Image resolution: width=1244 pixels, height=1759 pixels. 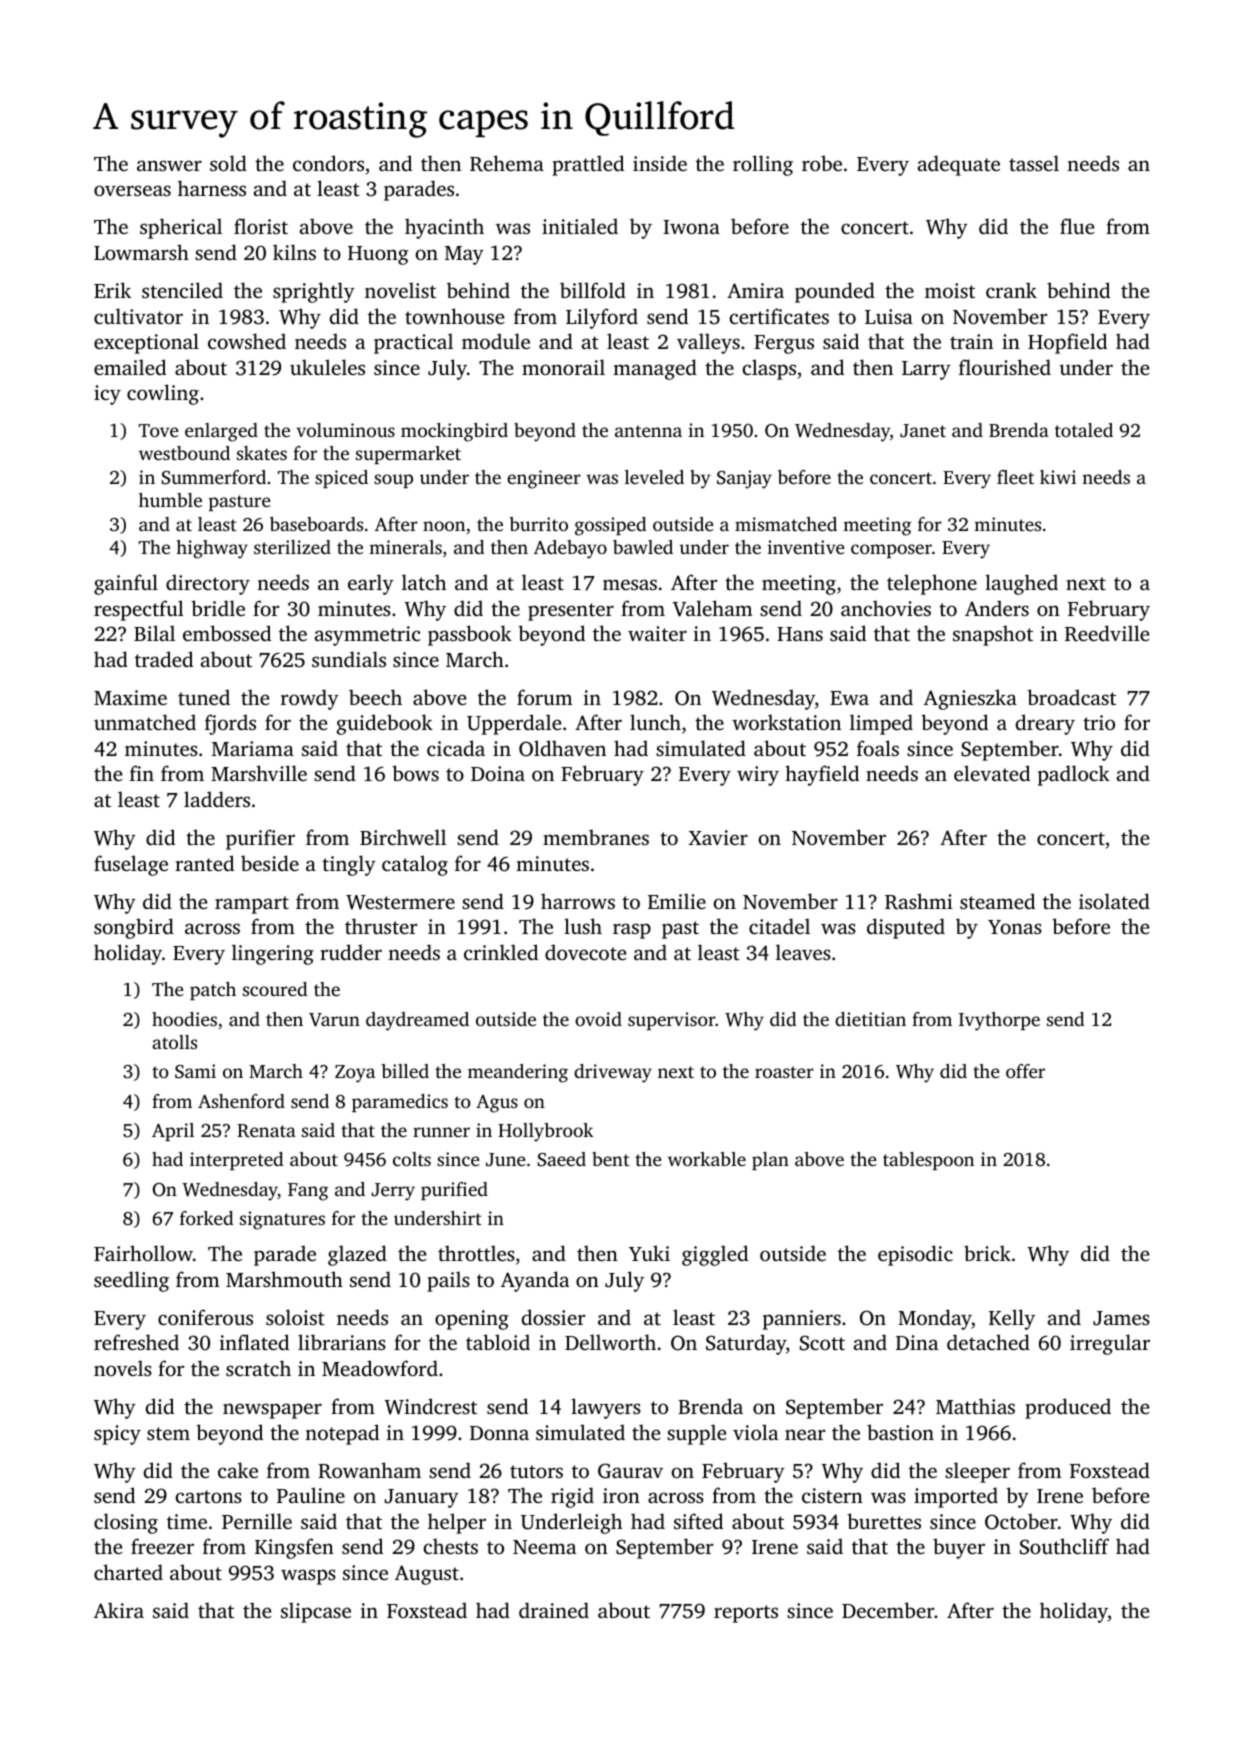 What do you see at coordinates (779, 926) in the page?
I see `citadel` at bounding box center [779, 926].
